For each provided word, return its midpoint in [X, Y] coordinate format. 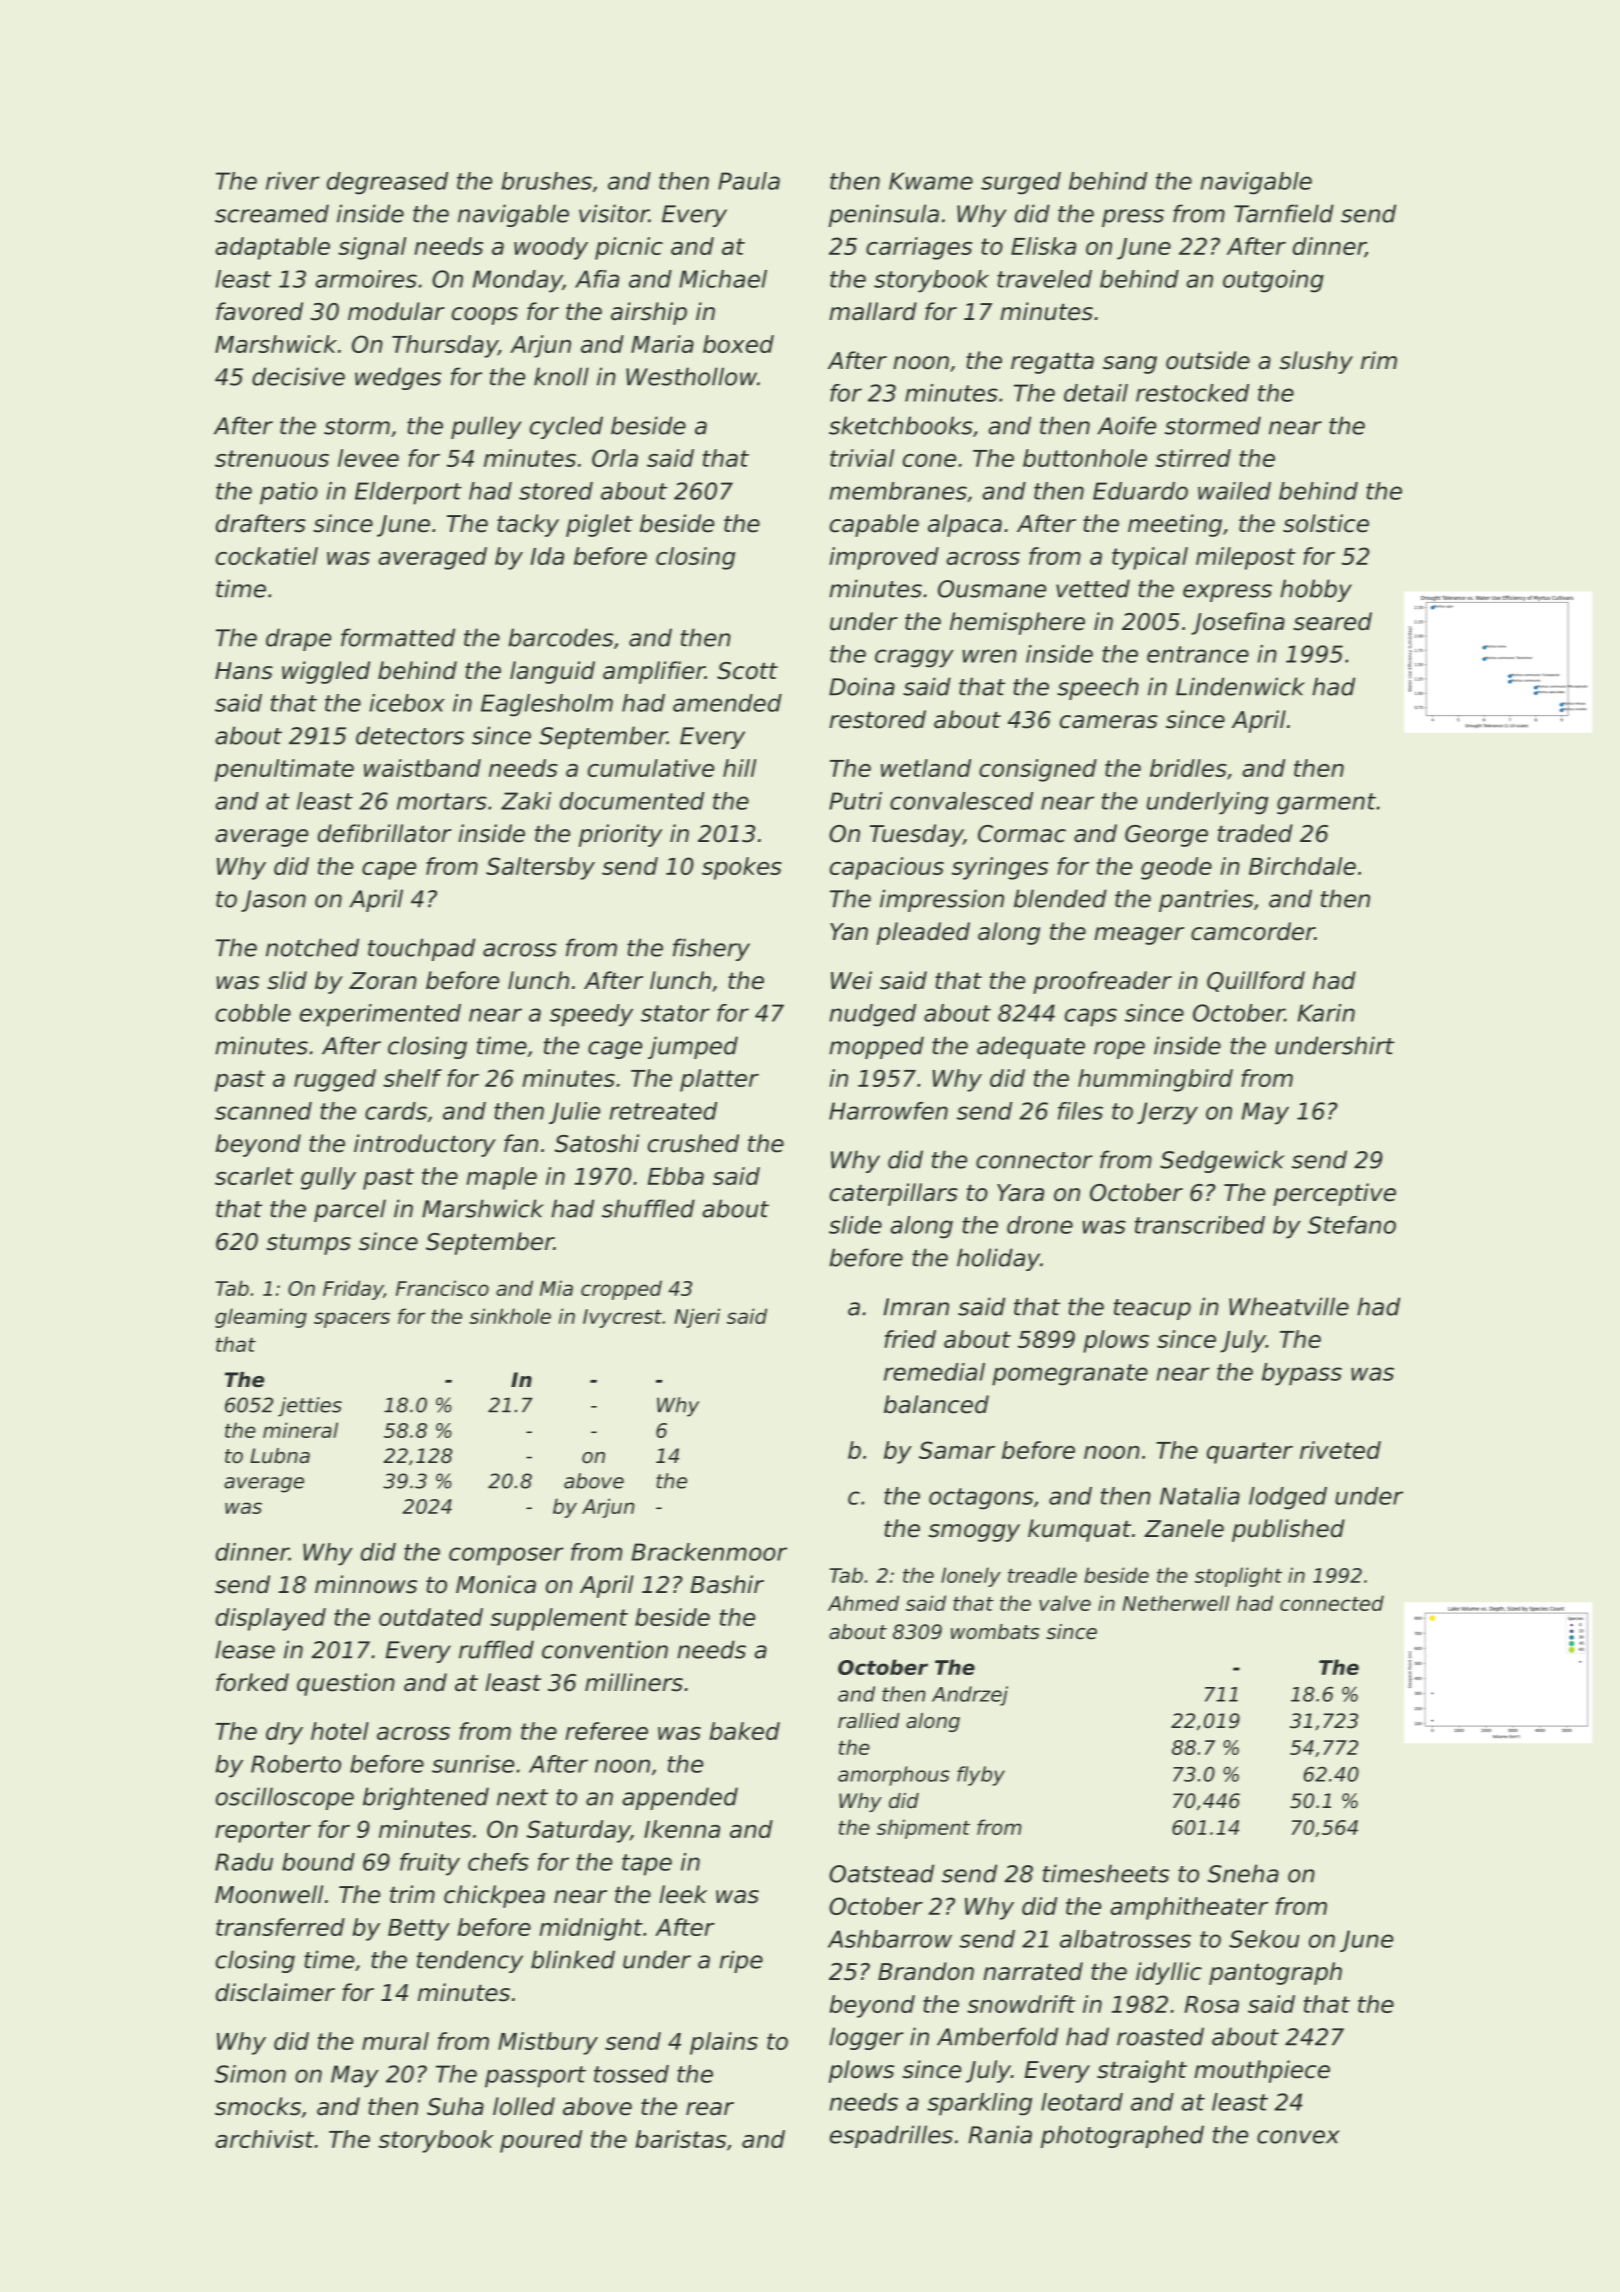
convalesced [961, 801]
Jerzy [1167, 1113]
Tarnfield [1284, 213]
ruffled [496, 1649]
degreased [387, 183]
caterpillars [894, 1194]
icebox [407, 703]
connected [1332, 1603]
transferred [280, 1927]
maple [501, 1178]
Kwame [931, 181]
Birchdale [1302, 866]
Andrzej [970, 1696]
